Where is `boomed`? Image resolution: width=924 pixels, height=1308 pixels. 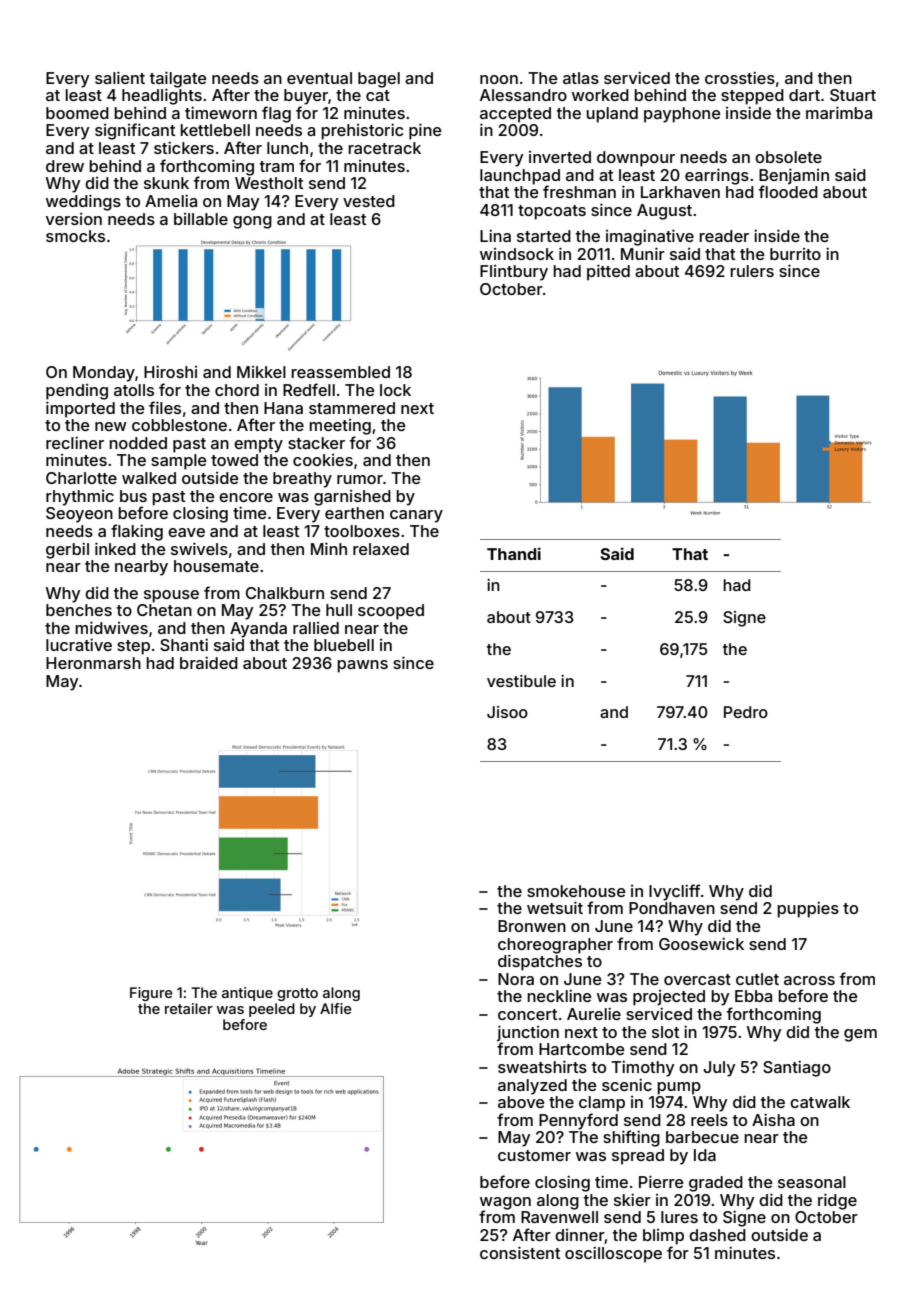 boomed is located at coordinates (77, 113).
